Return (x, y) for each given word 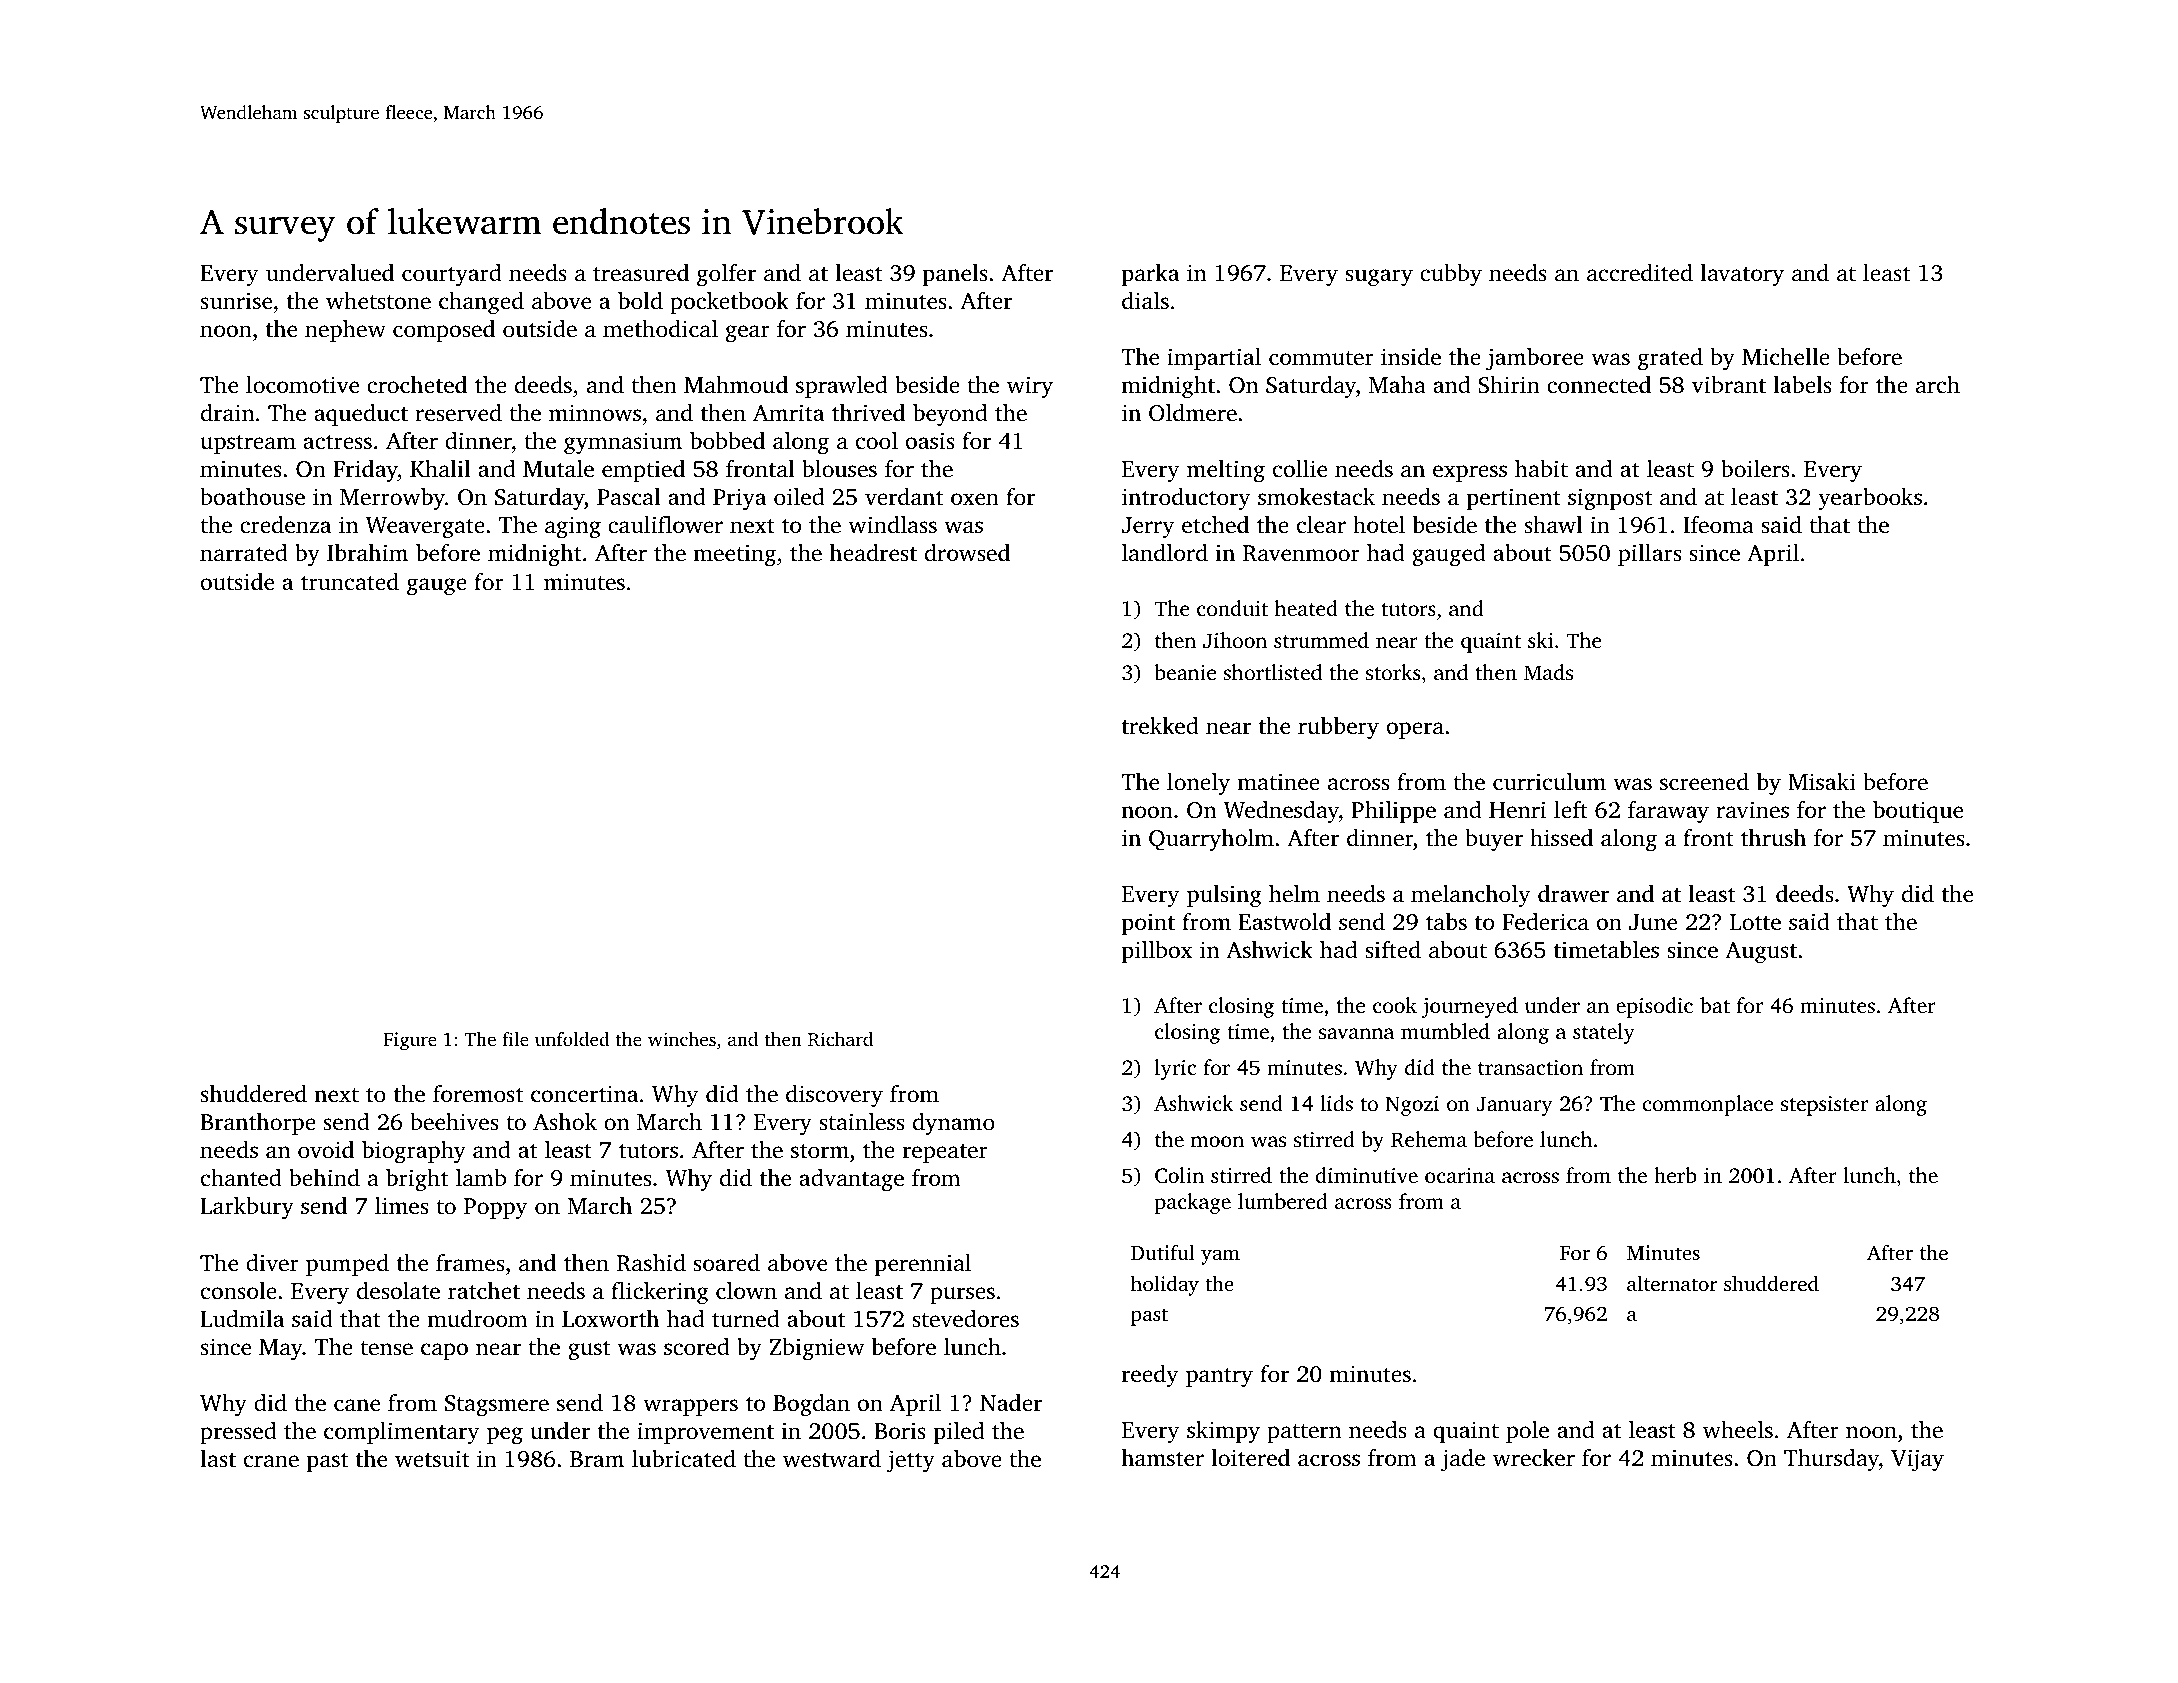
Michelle (1786, 357)
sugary (1379, 278)
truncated (350, 582)
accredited (1640, 273)
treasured (641, 273)
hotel (1379, 525)
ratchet (484, 1291)
